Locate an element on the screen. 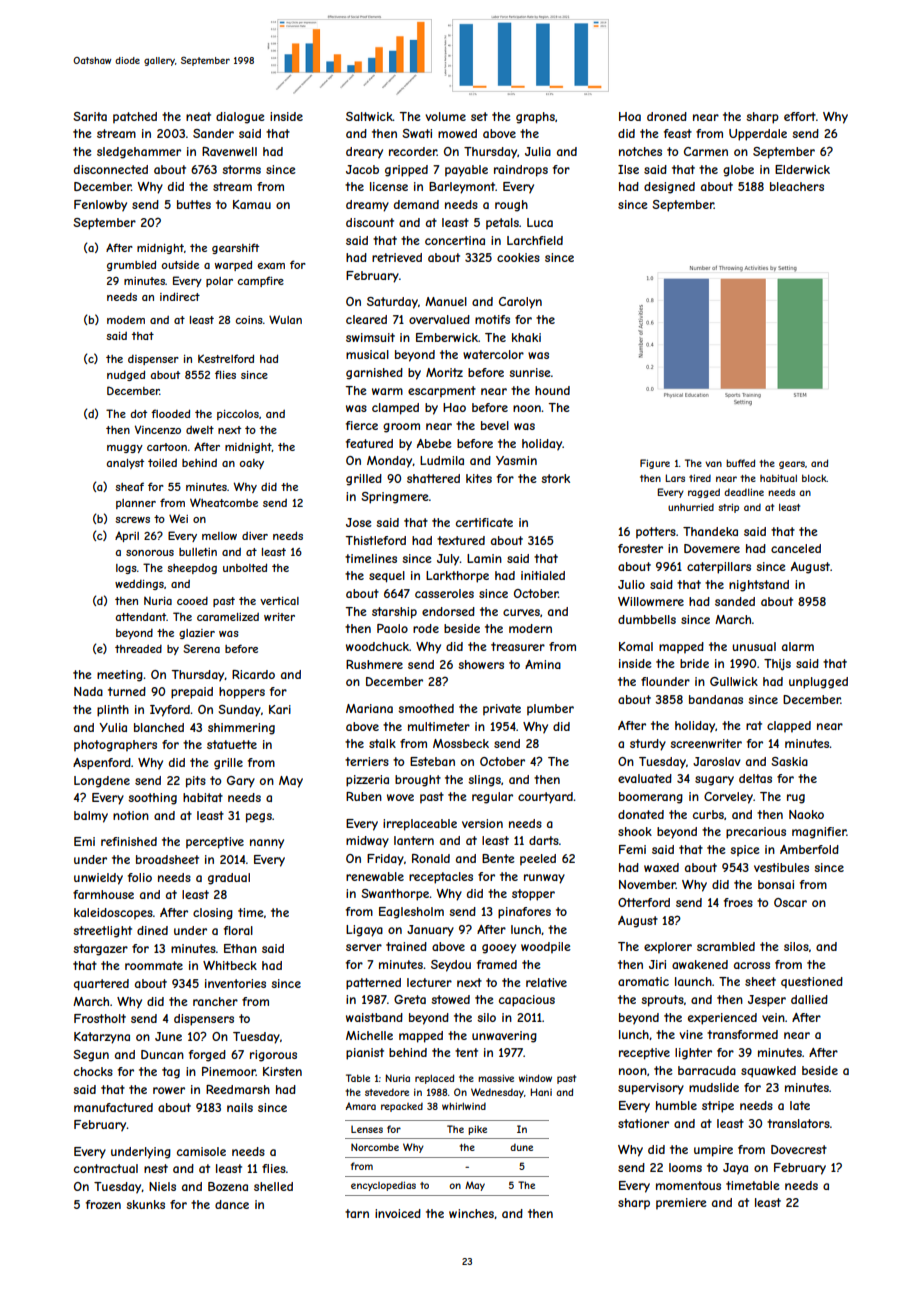 The image size is (924, 1308). gripped is located at coordinates (406, 171).
